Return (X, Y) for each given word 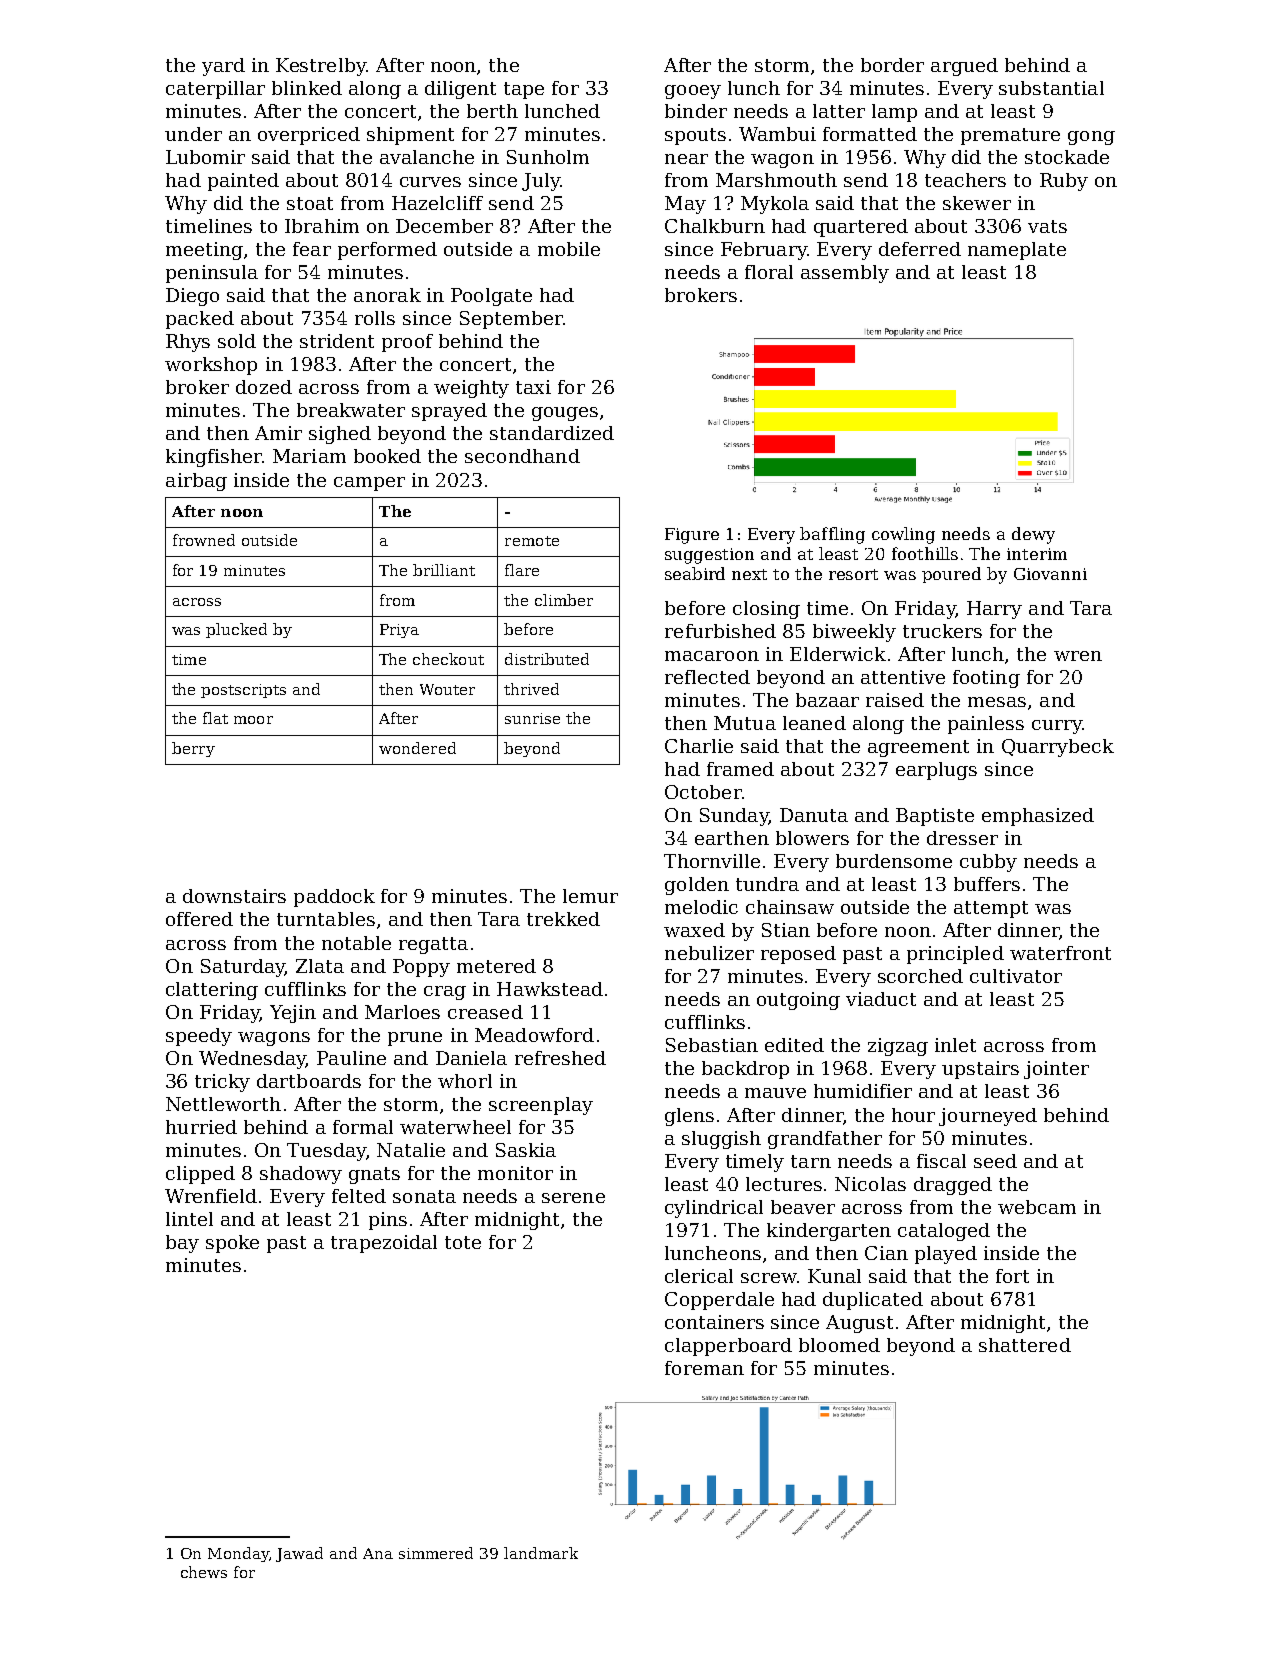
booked (387, 456)
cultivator (1016, 976)
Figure (692, 536)
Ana (378, 1553)
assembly (845, 274)
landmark (541, 1553)
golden (697, 886)
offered (199, 919)
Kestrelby (321, 67)
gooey (693, 92)
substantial (1051, 88)
